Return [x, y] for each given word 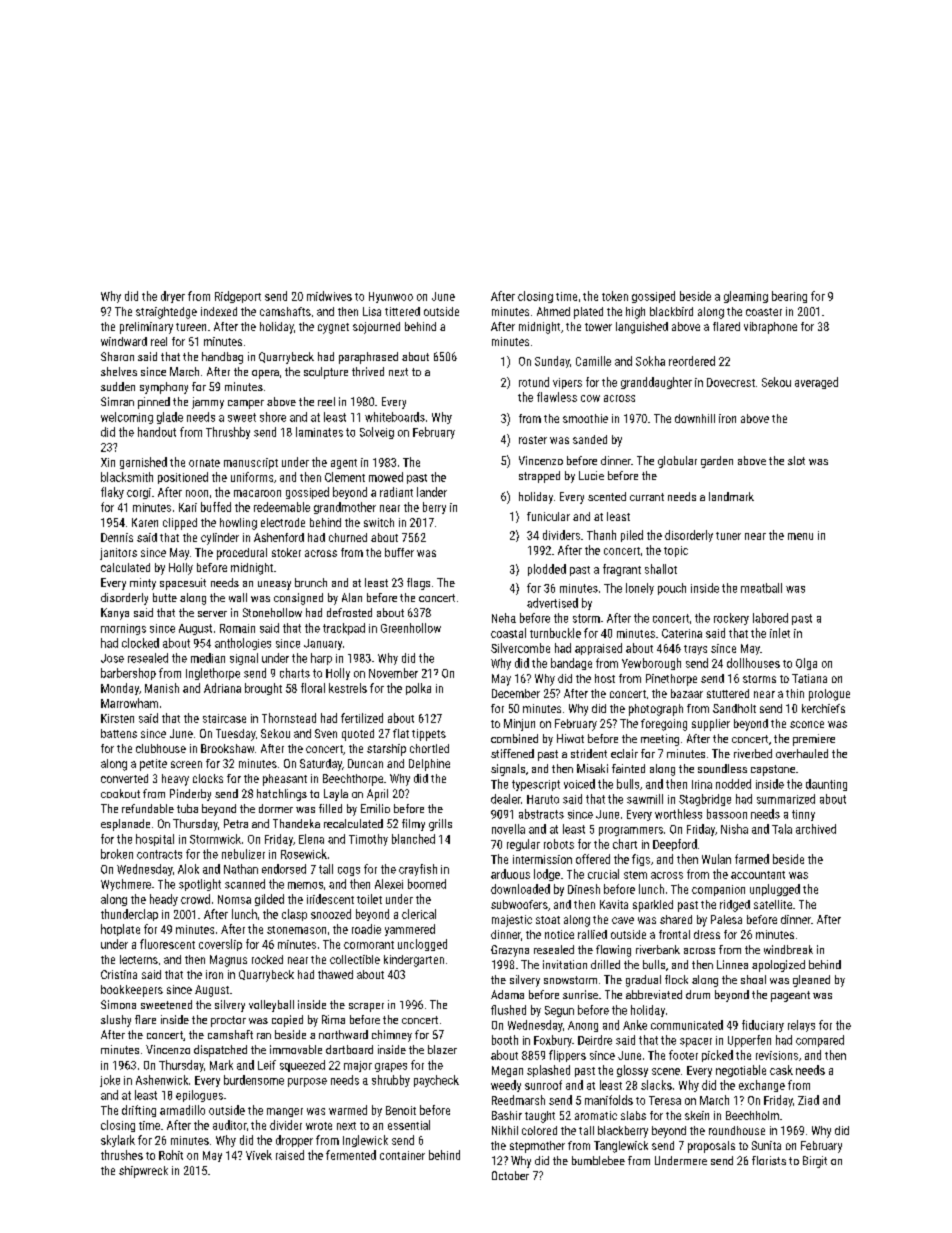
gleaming [746, 297]
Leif [267, 1065]
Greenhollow [411, 628]
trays [695, 650]
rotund [534, 382]
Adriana [222, 688]
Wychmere [126, 885]
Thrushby [228, 433]
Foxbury [553, 1041]
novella [508, 829]
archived [816, 829]
